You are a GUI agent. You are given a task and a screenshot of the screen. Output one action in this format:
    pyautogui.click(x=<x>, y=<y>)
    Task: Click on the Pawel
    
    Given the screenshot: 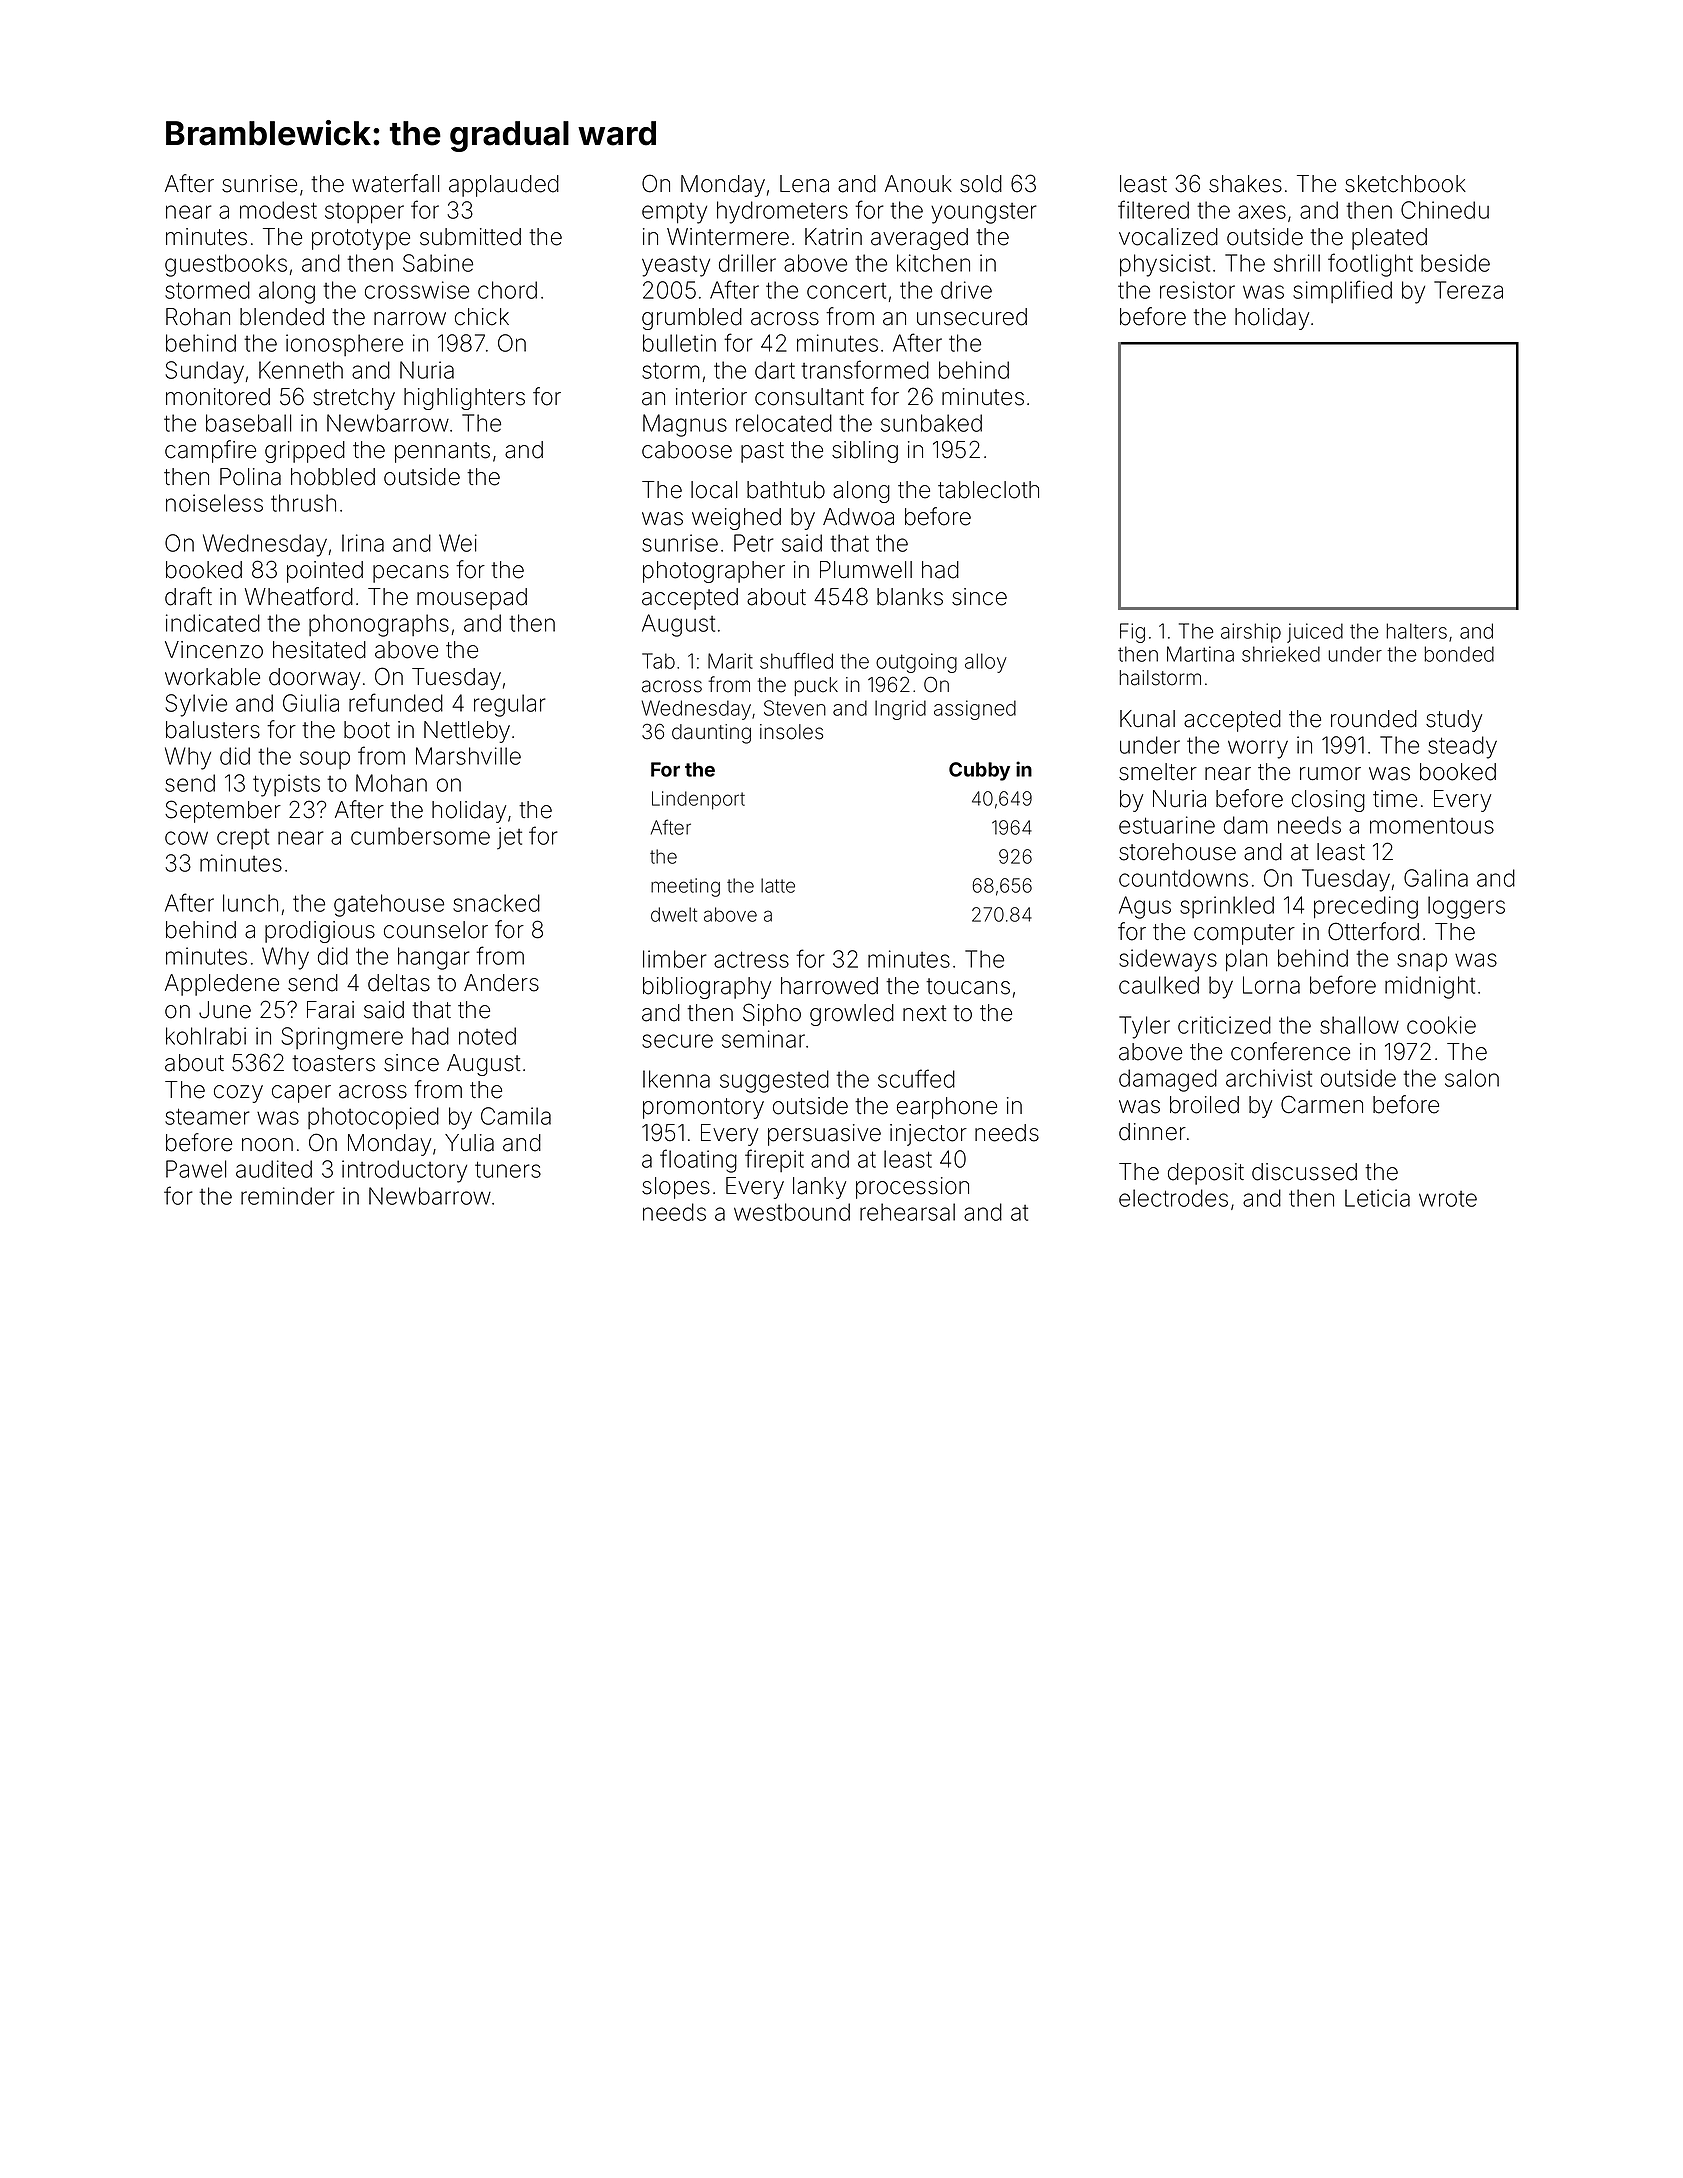 What is the action you would take?
    pyautogui.click(x=196, y=1169)
